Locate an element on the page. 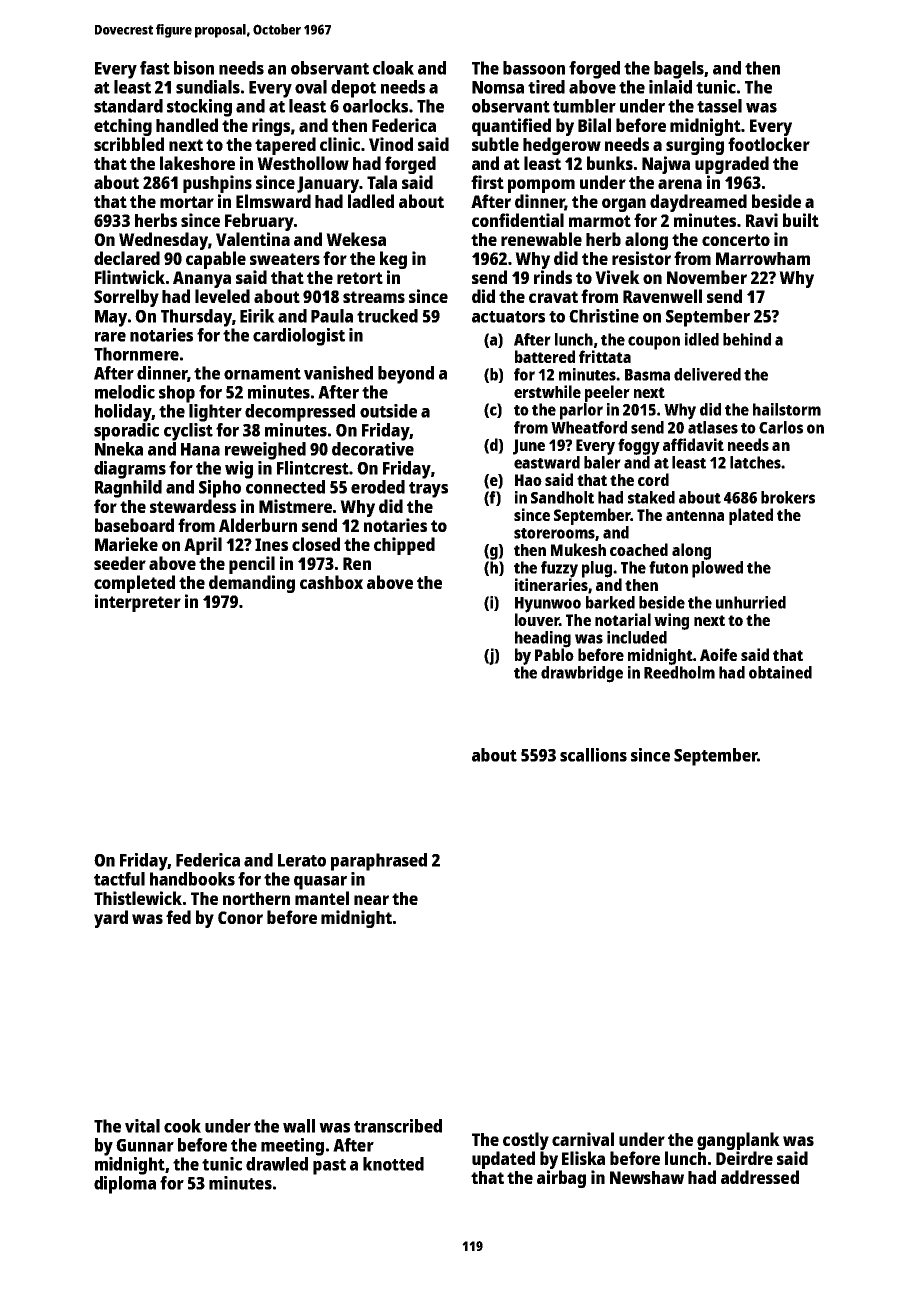 This page has height=1308, width=924. Ragnhild is located at coordinates (128, 489).
